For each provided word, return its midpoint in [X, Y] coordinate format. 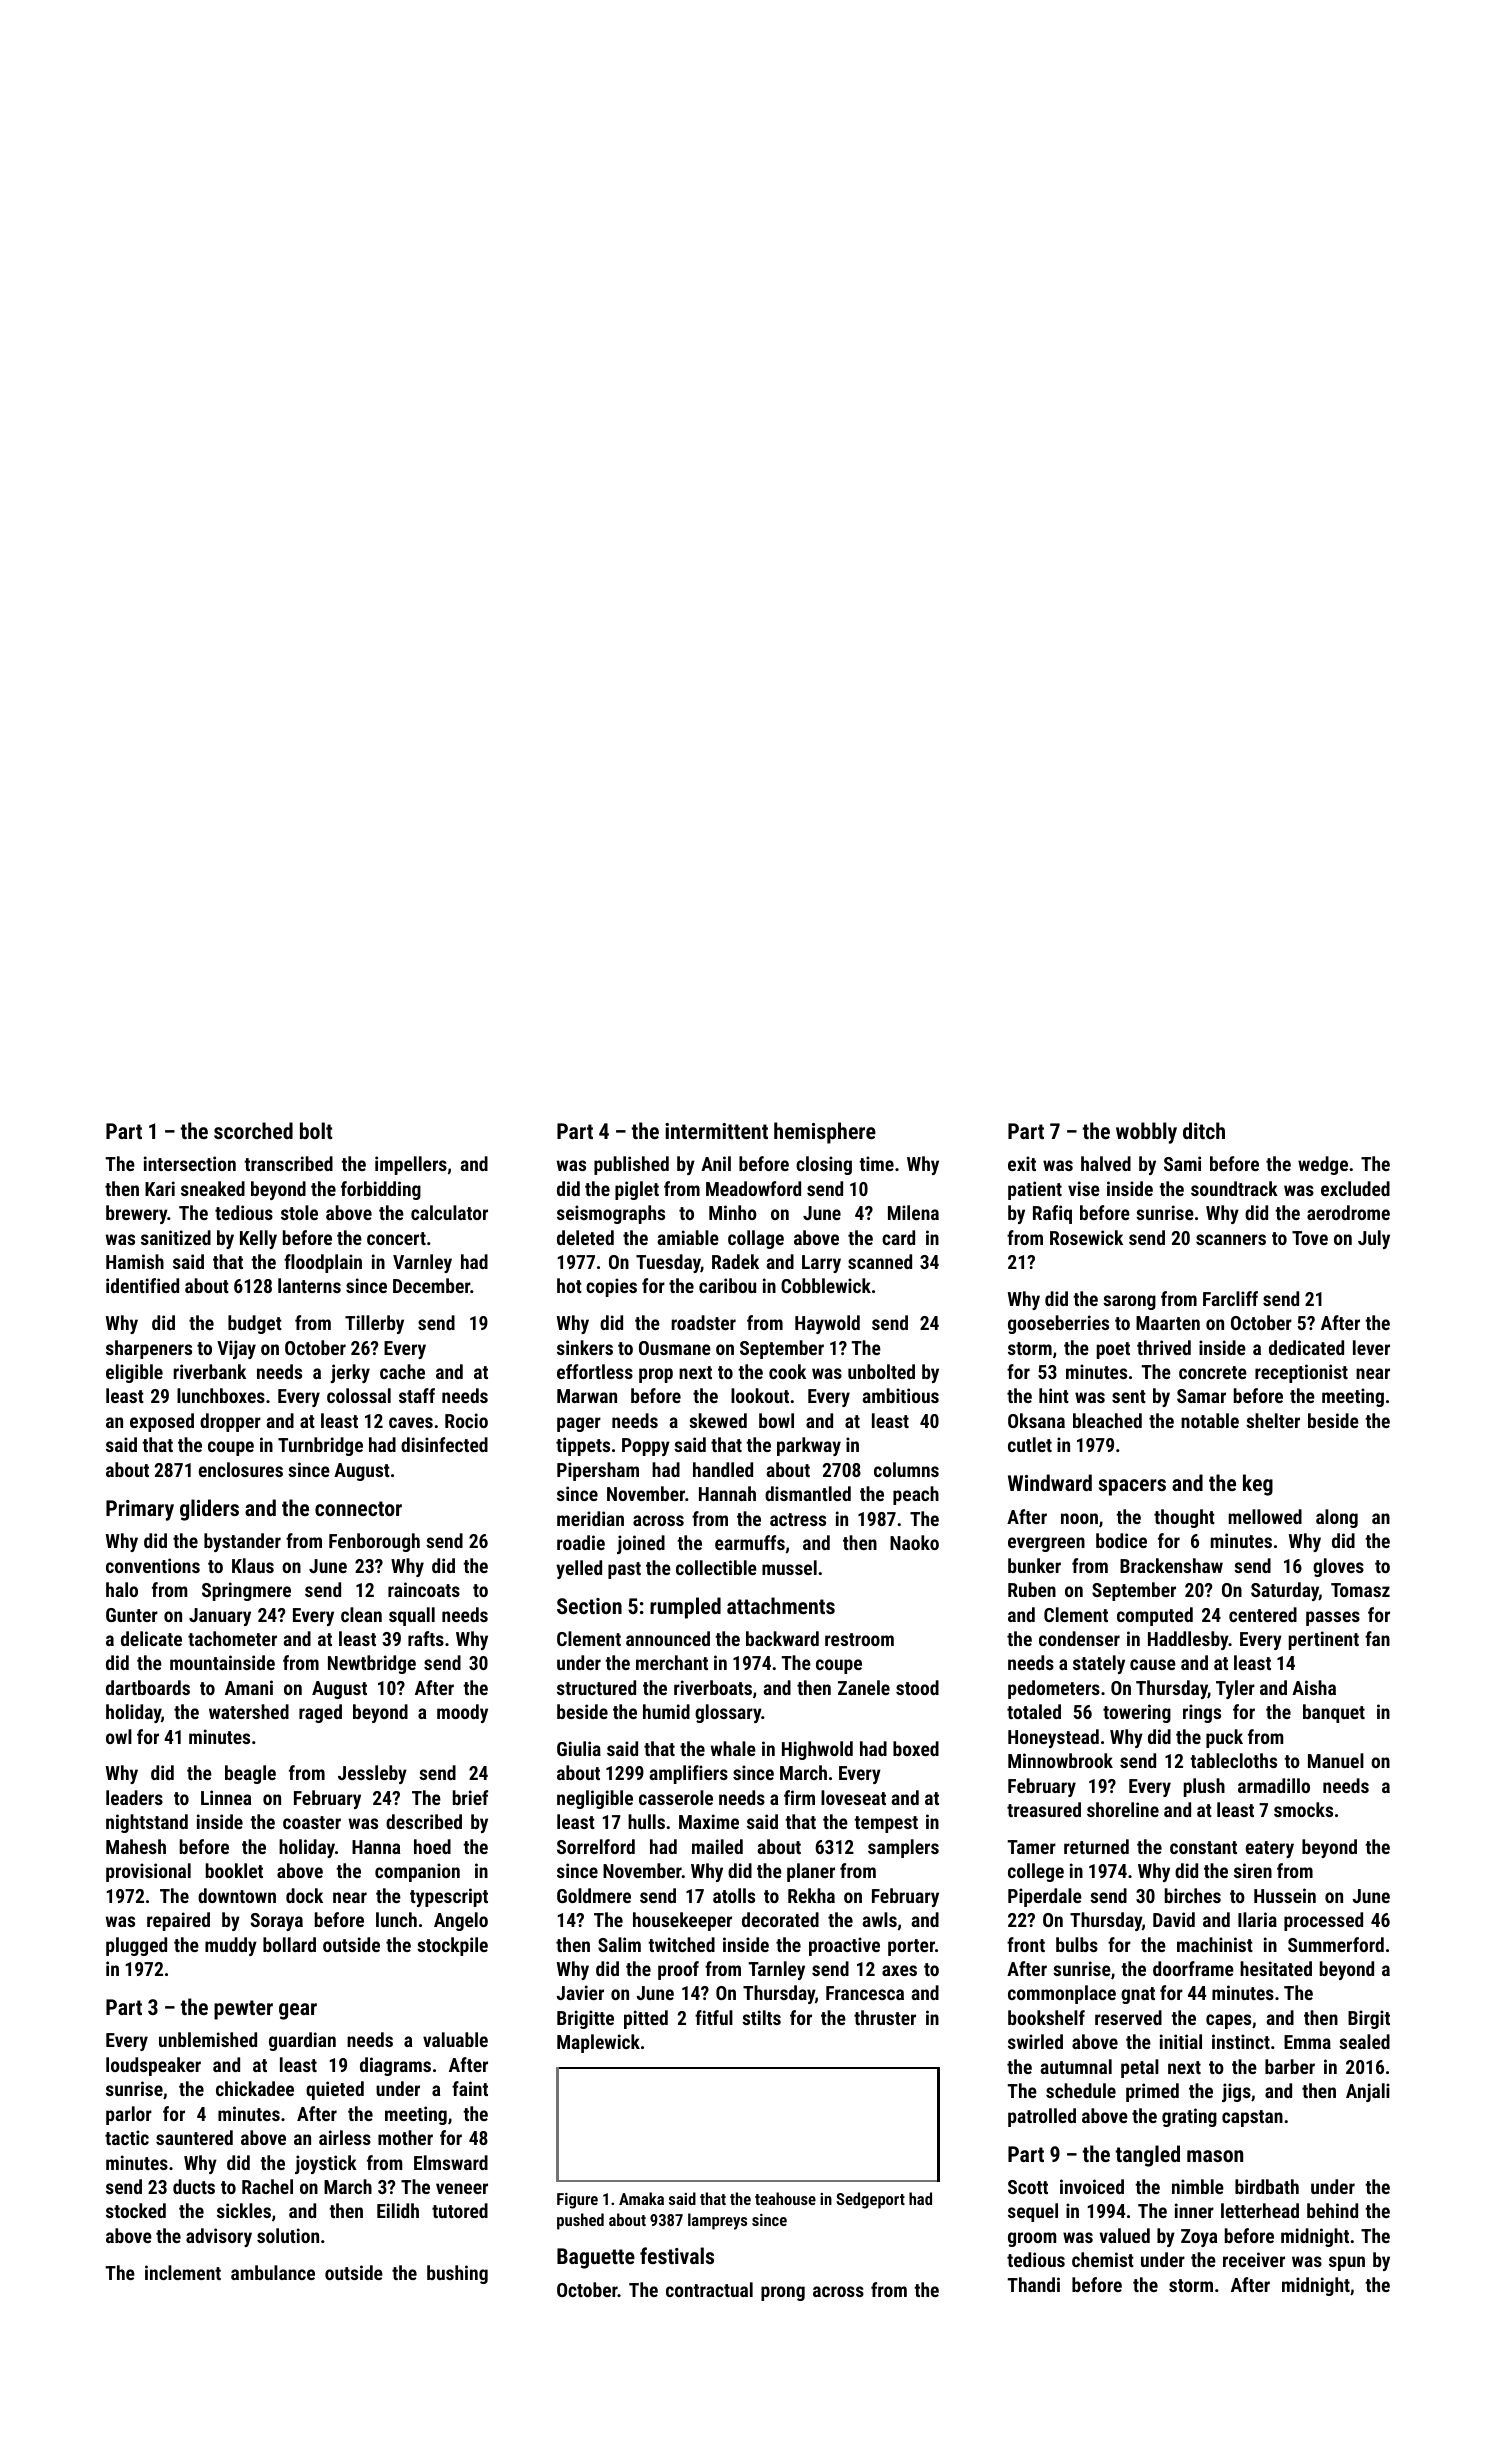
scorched [253, 1130]
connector [358, 1508]
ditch [1204, 1130]
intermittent [716, 1131]
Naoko [914, 1542]
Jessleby [372, 1774]
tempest [886, 1824]
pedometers [1054, 1689]
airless [345, 2137]
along [1337, 1518]
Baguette [596, 2258]
